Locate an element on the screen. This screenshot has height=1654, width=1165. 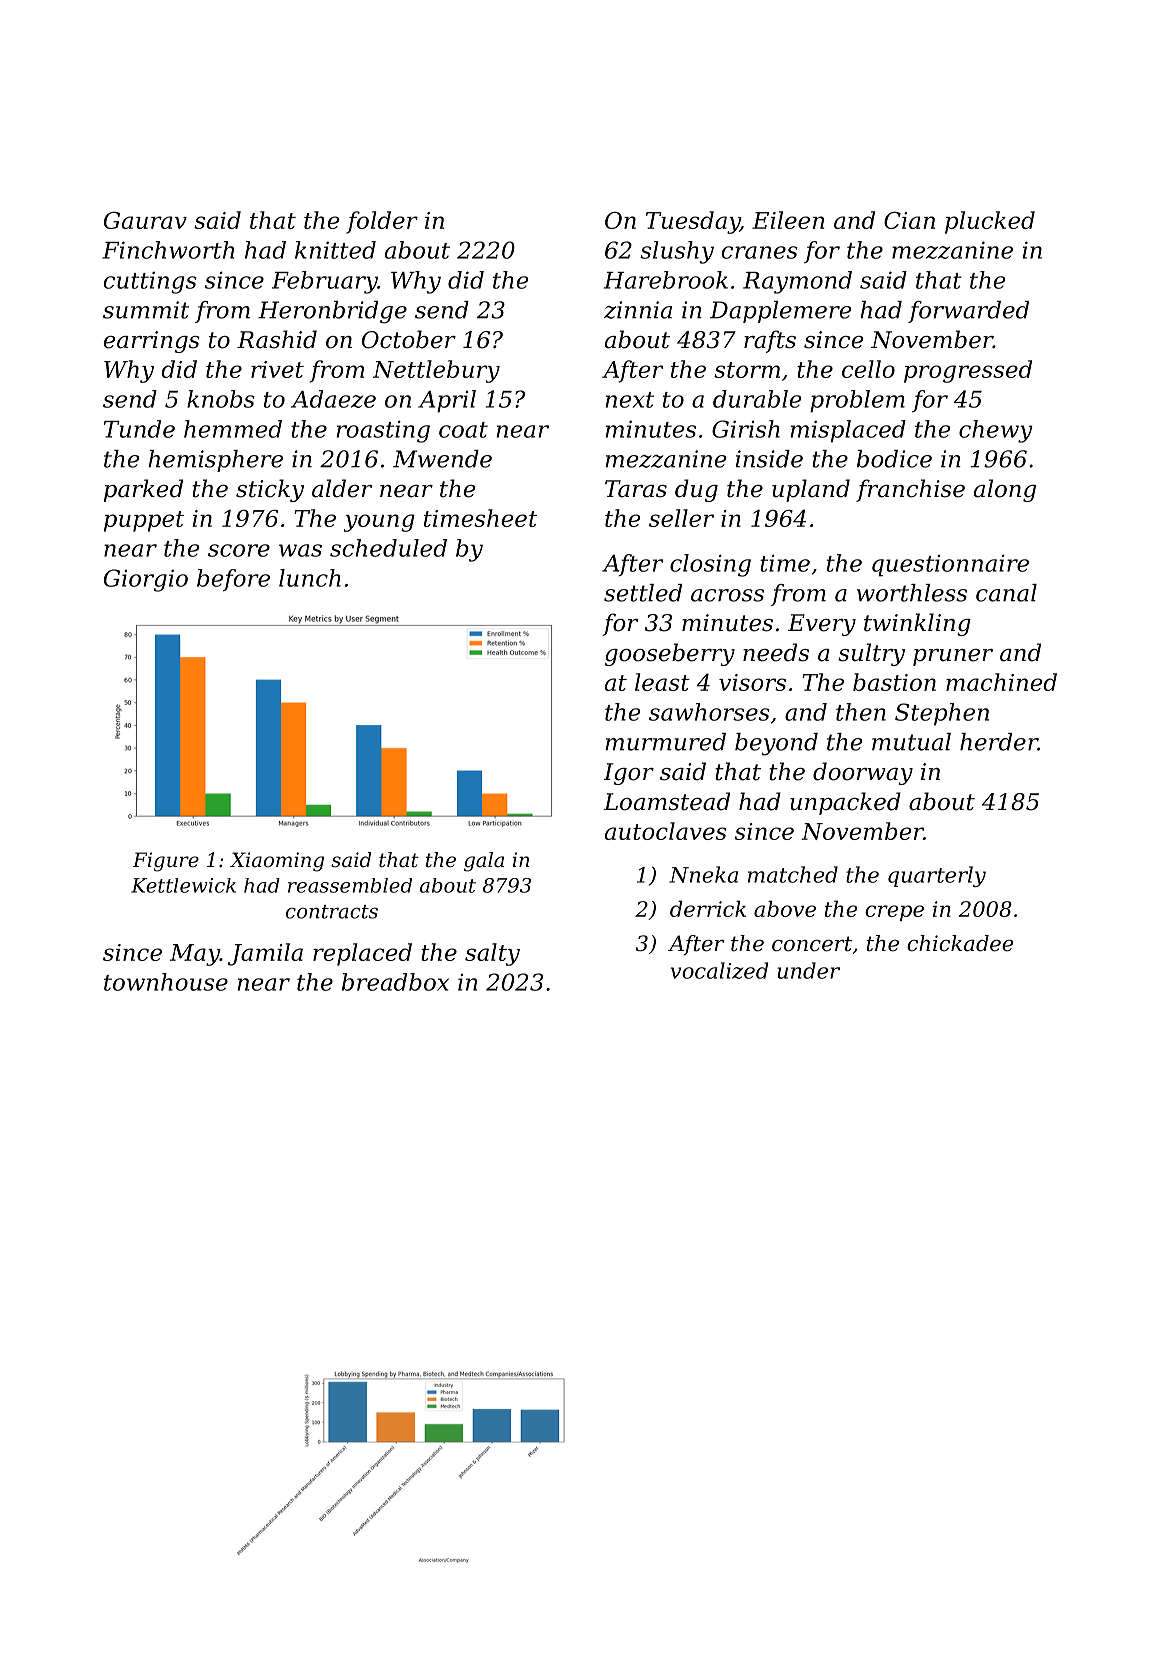
chewy is located at coordinates (996, 431).
